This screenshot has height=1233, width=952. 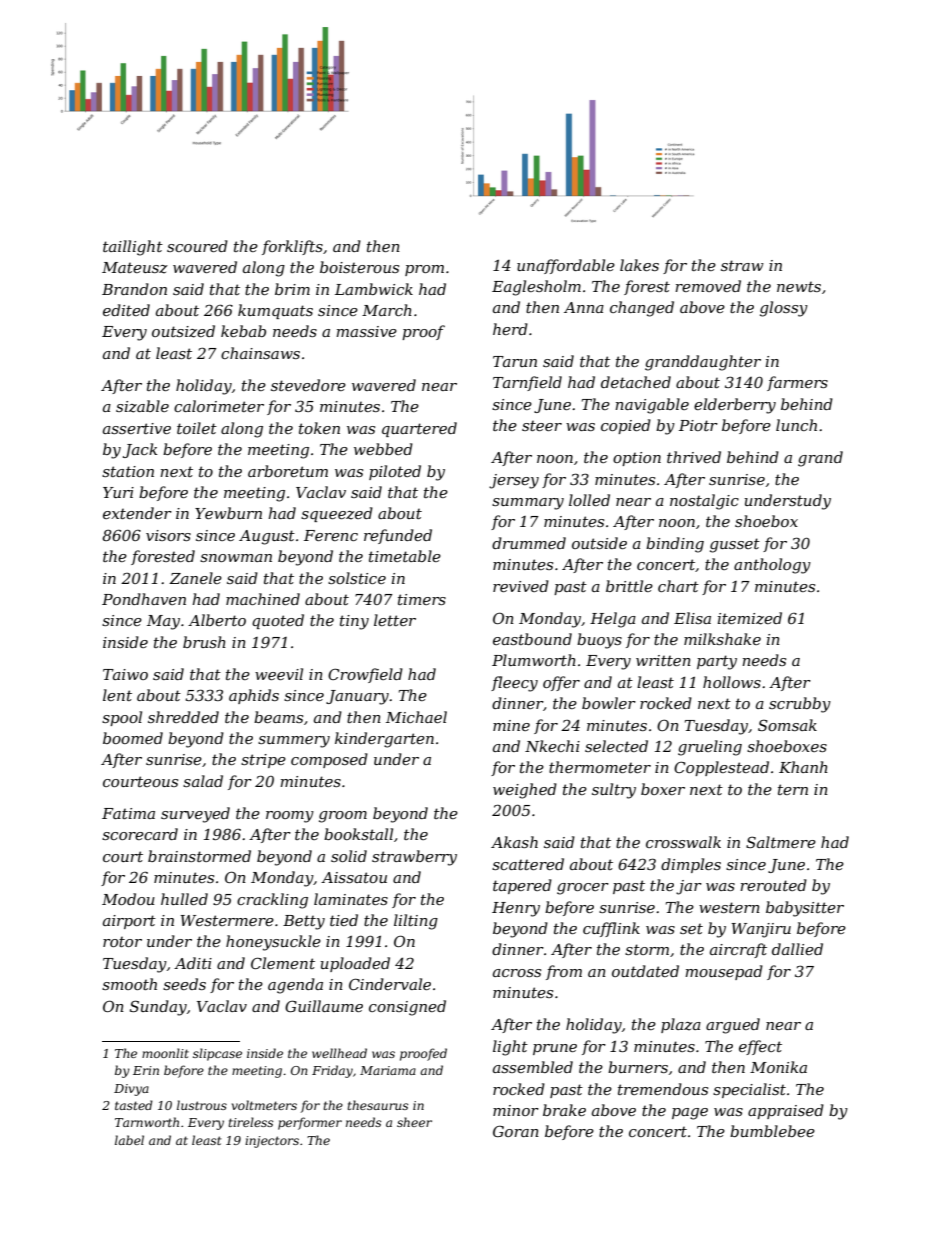 I want to click on Jack, so click(x=140, y=450).
